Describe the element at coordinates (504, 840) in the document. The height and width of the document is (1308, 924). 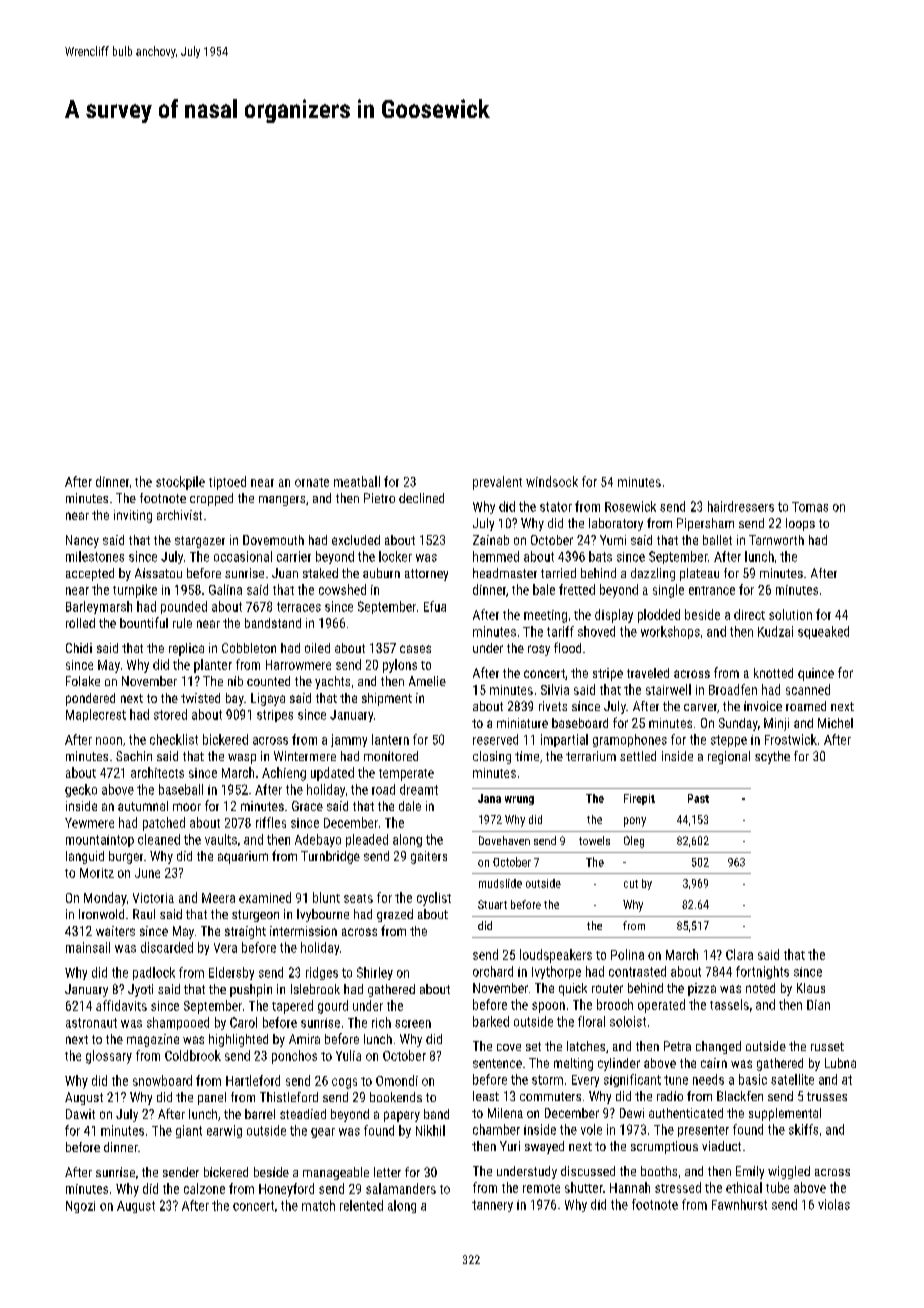
I see `Dovehaven` at that location.
